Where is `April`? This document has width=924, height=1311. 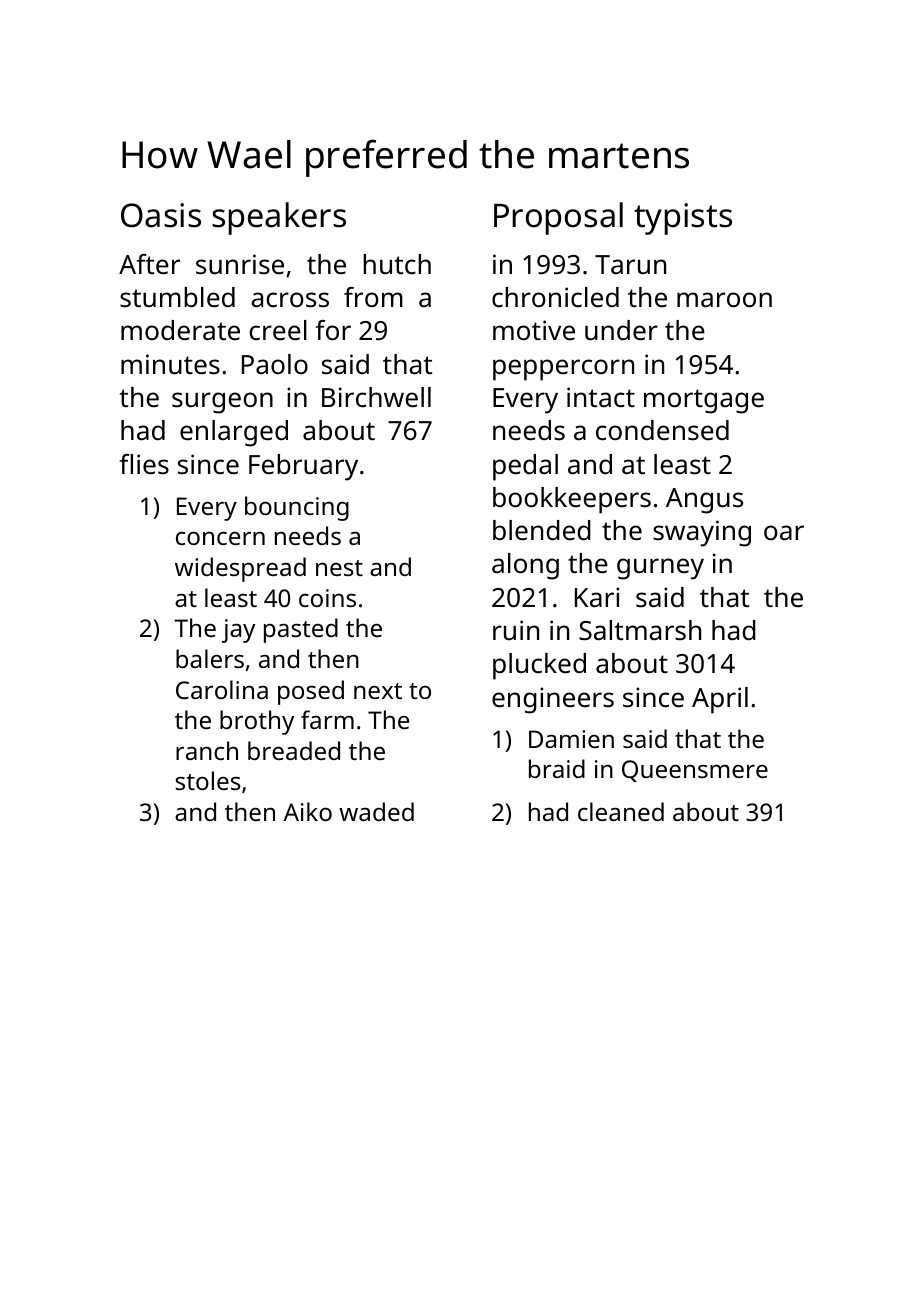 April is located at coordinates (720, 700).
